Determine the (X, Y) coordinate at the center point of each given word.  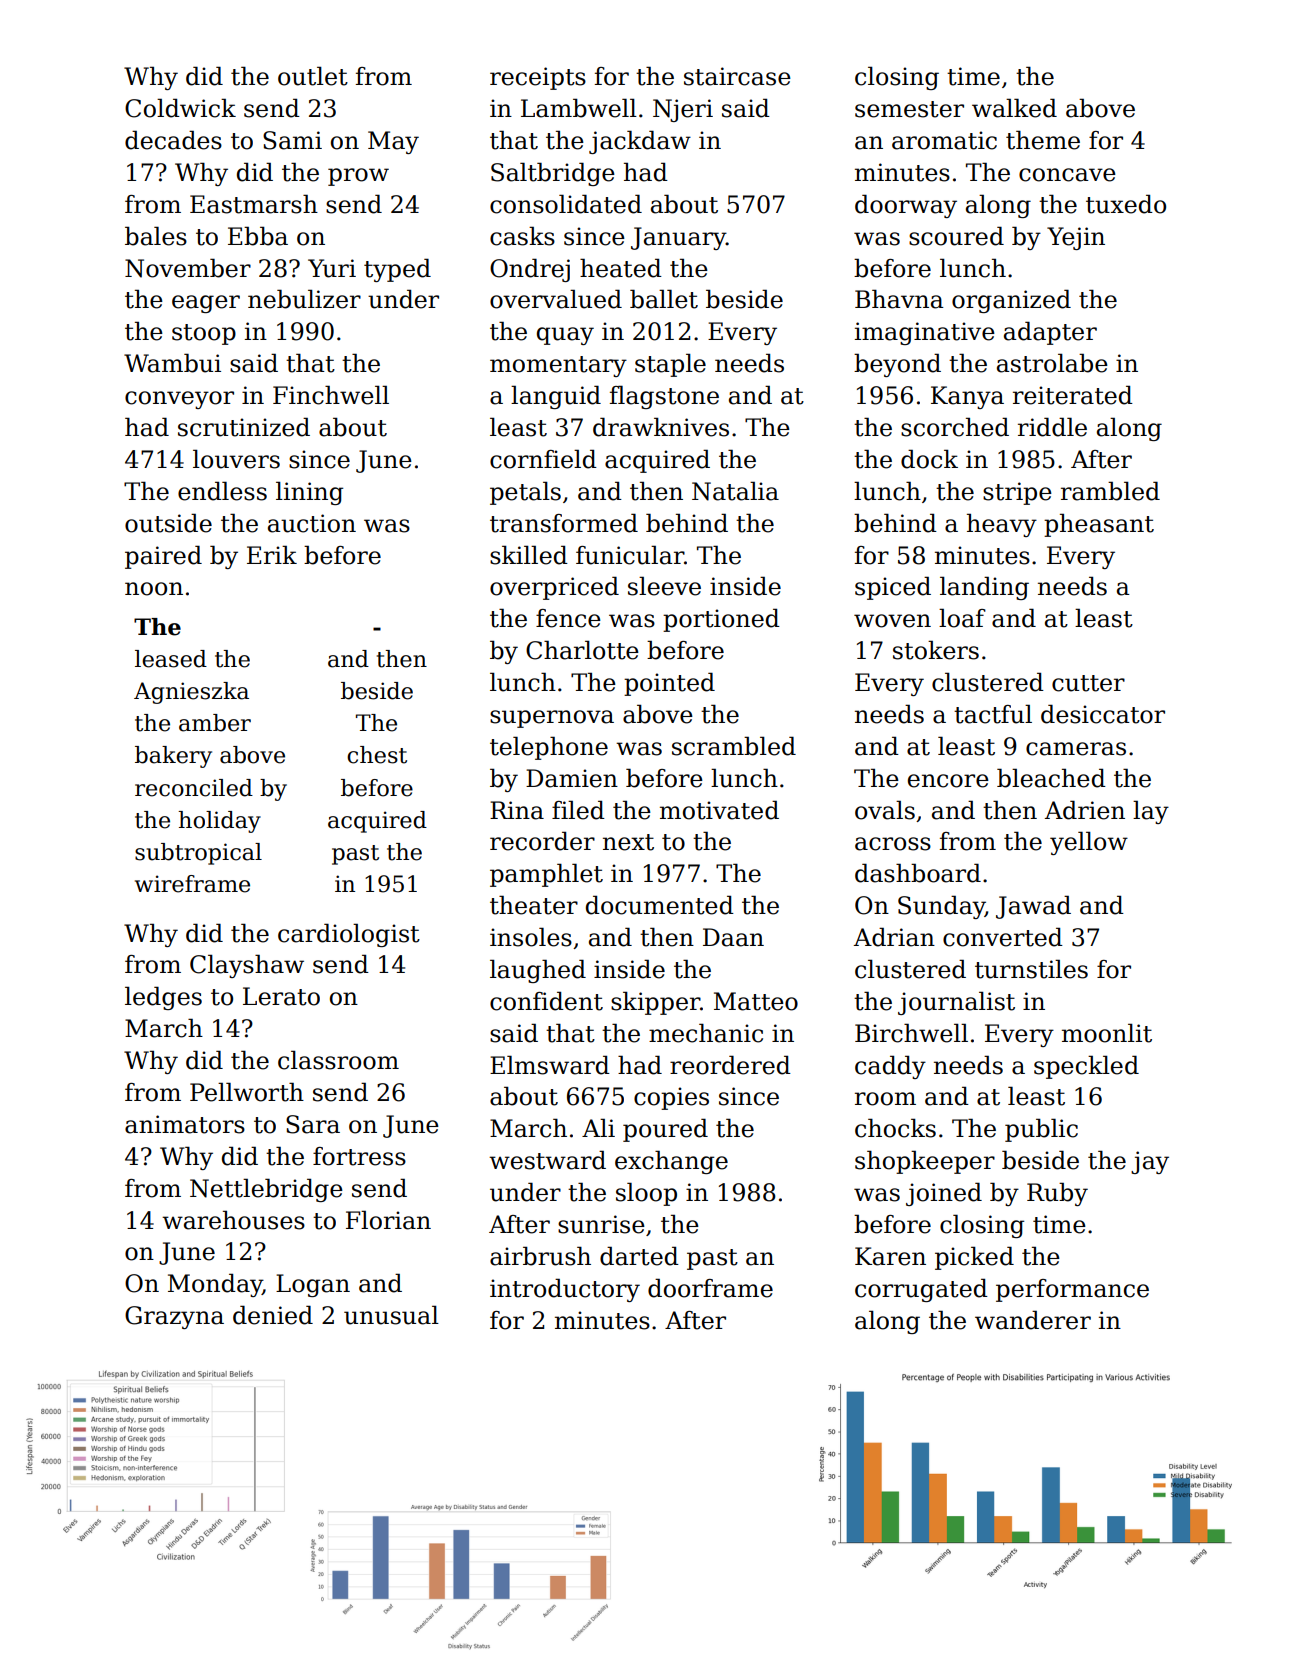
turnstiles (1031, 969)
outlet (313, 76)
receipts (538, 78)
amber (215, 723)
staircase (737, 76)
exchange (671, 1162)
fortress (359, 1156)
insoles (531, 937)
